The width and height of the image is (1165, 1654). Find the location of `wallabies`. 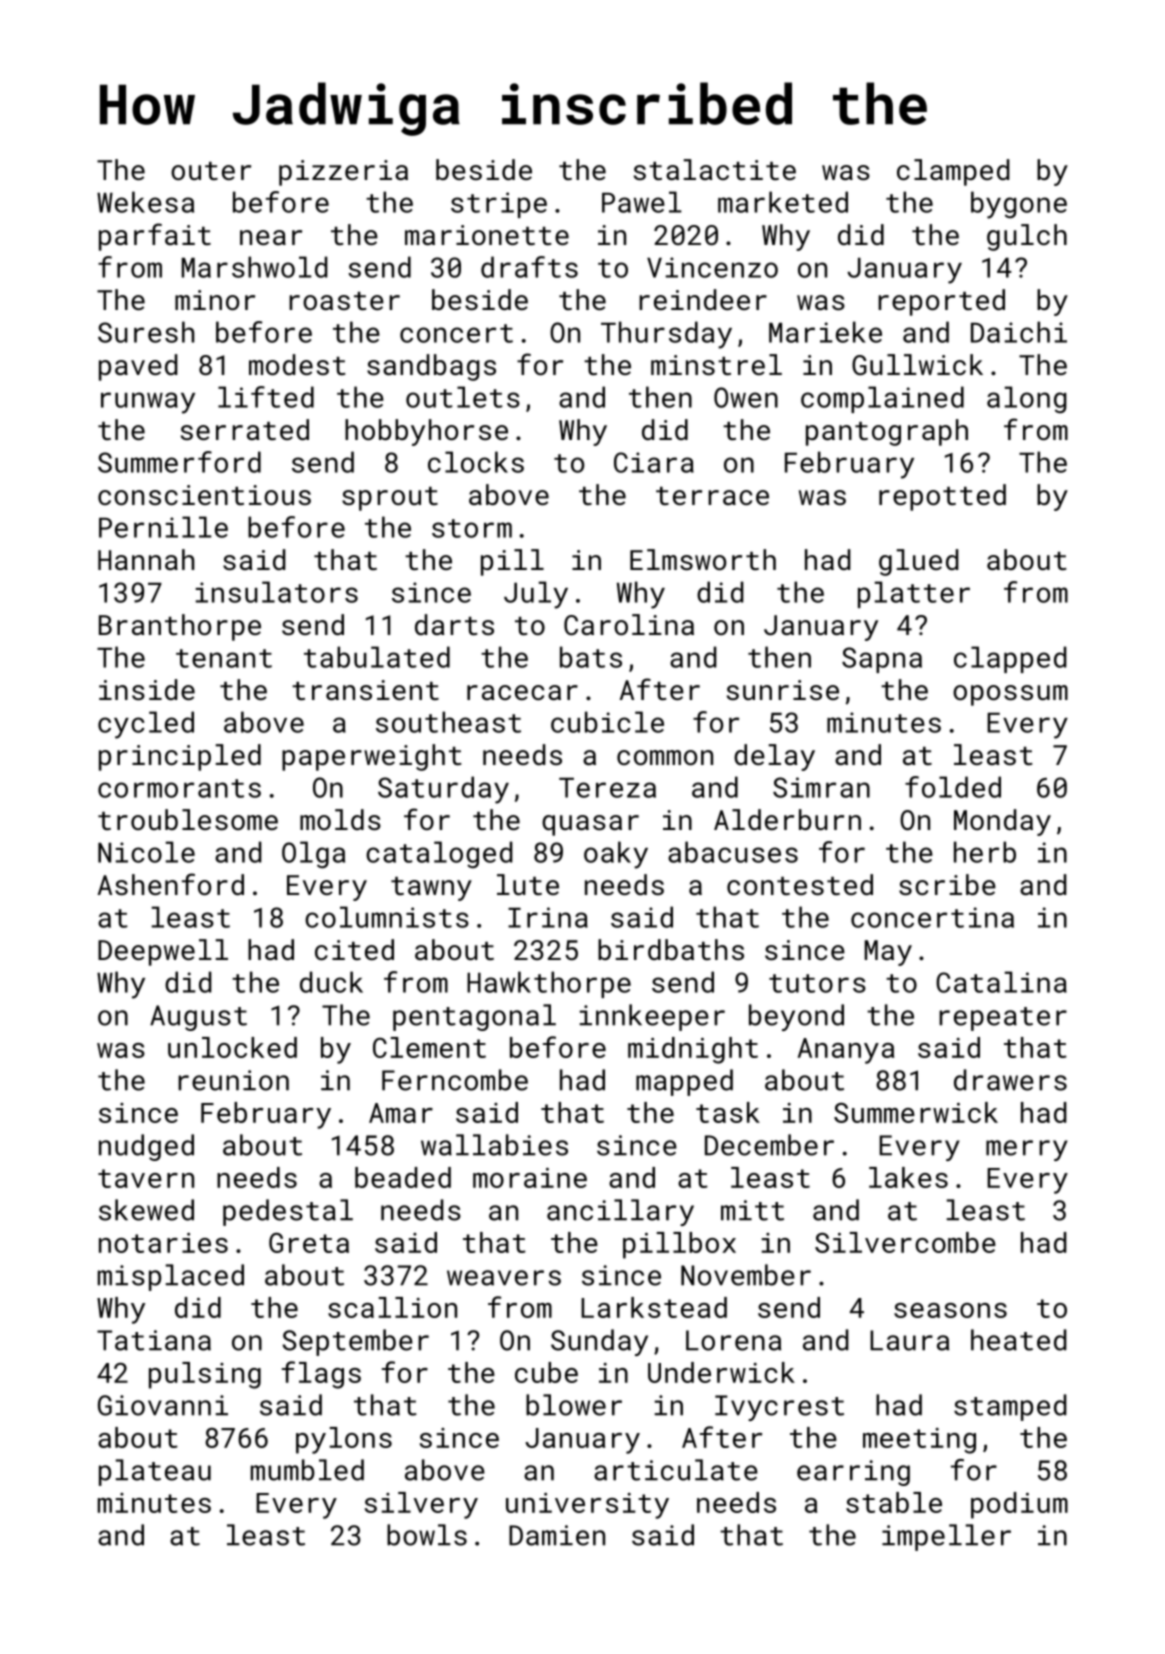

wallabies is located at coordinates (494, 1145).
